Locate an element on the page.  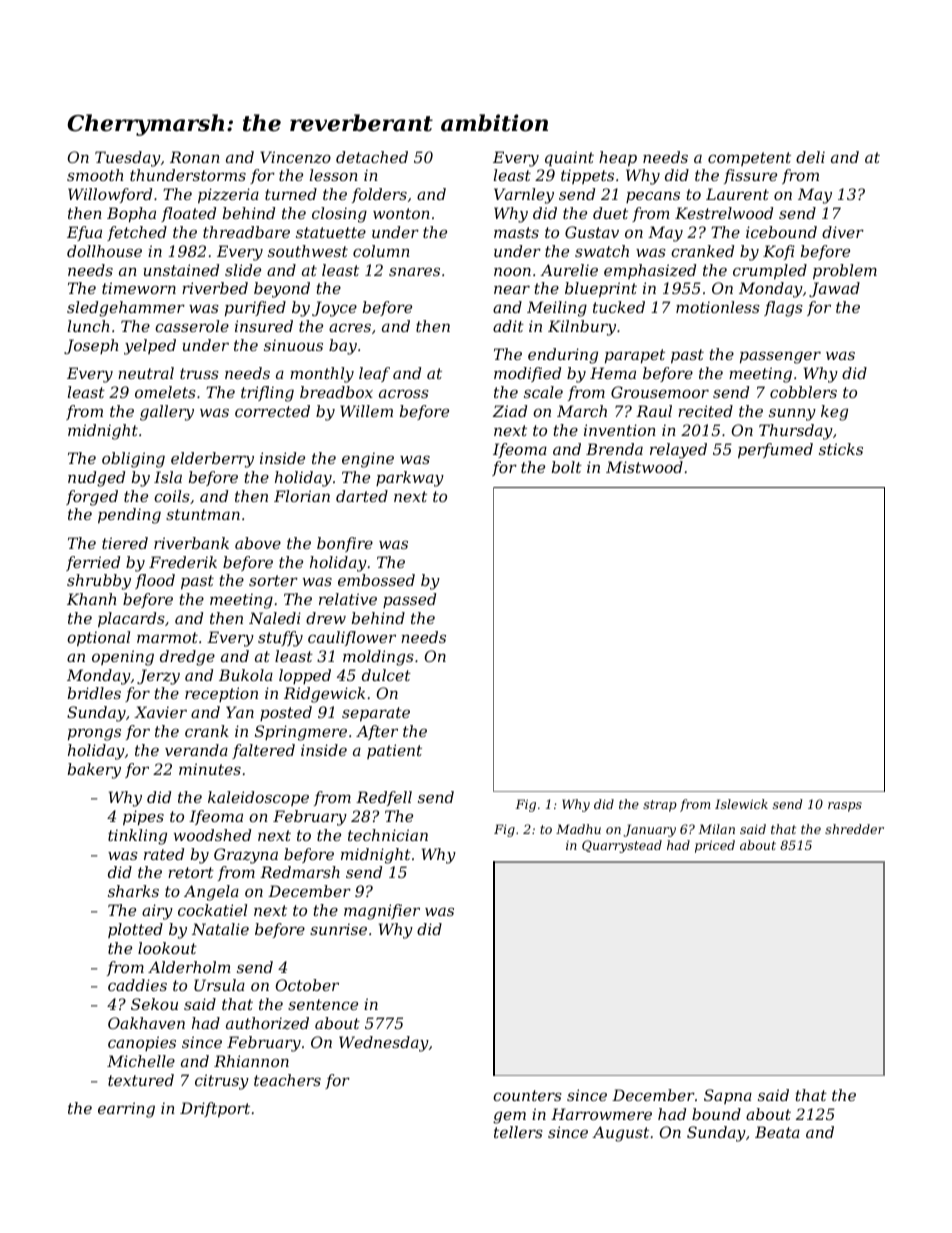
prongs is located at coordinates (94, 734).
